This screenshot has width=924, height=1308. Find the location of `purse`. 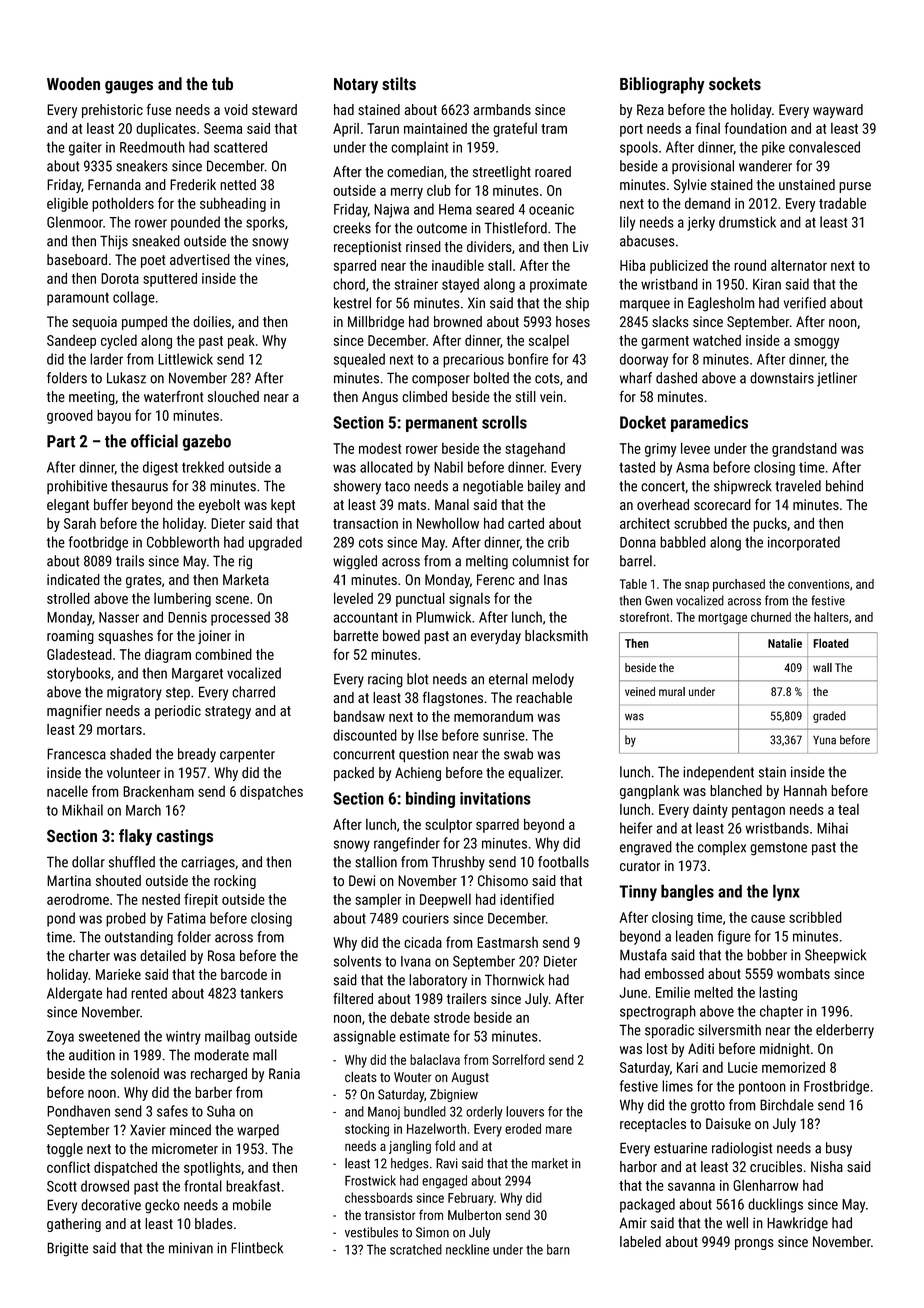

purse is located at coordinates (855, 187).
